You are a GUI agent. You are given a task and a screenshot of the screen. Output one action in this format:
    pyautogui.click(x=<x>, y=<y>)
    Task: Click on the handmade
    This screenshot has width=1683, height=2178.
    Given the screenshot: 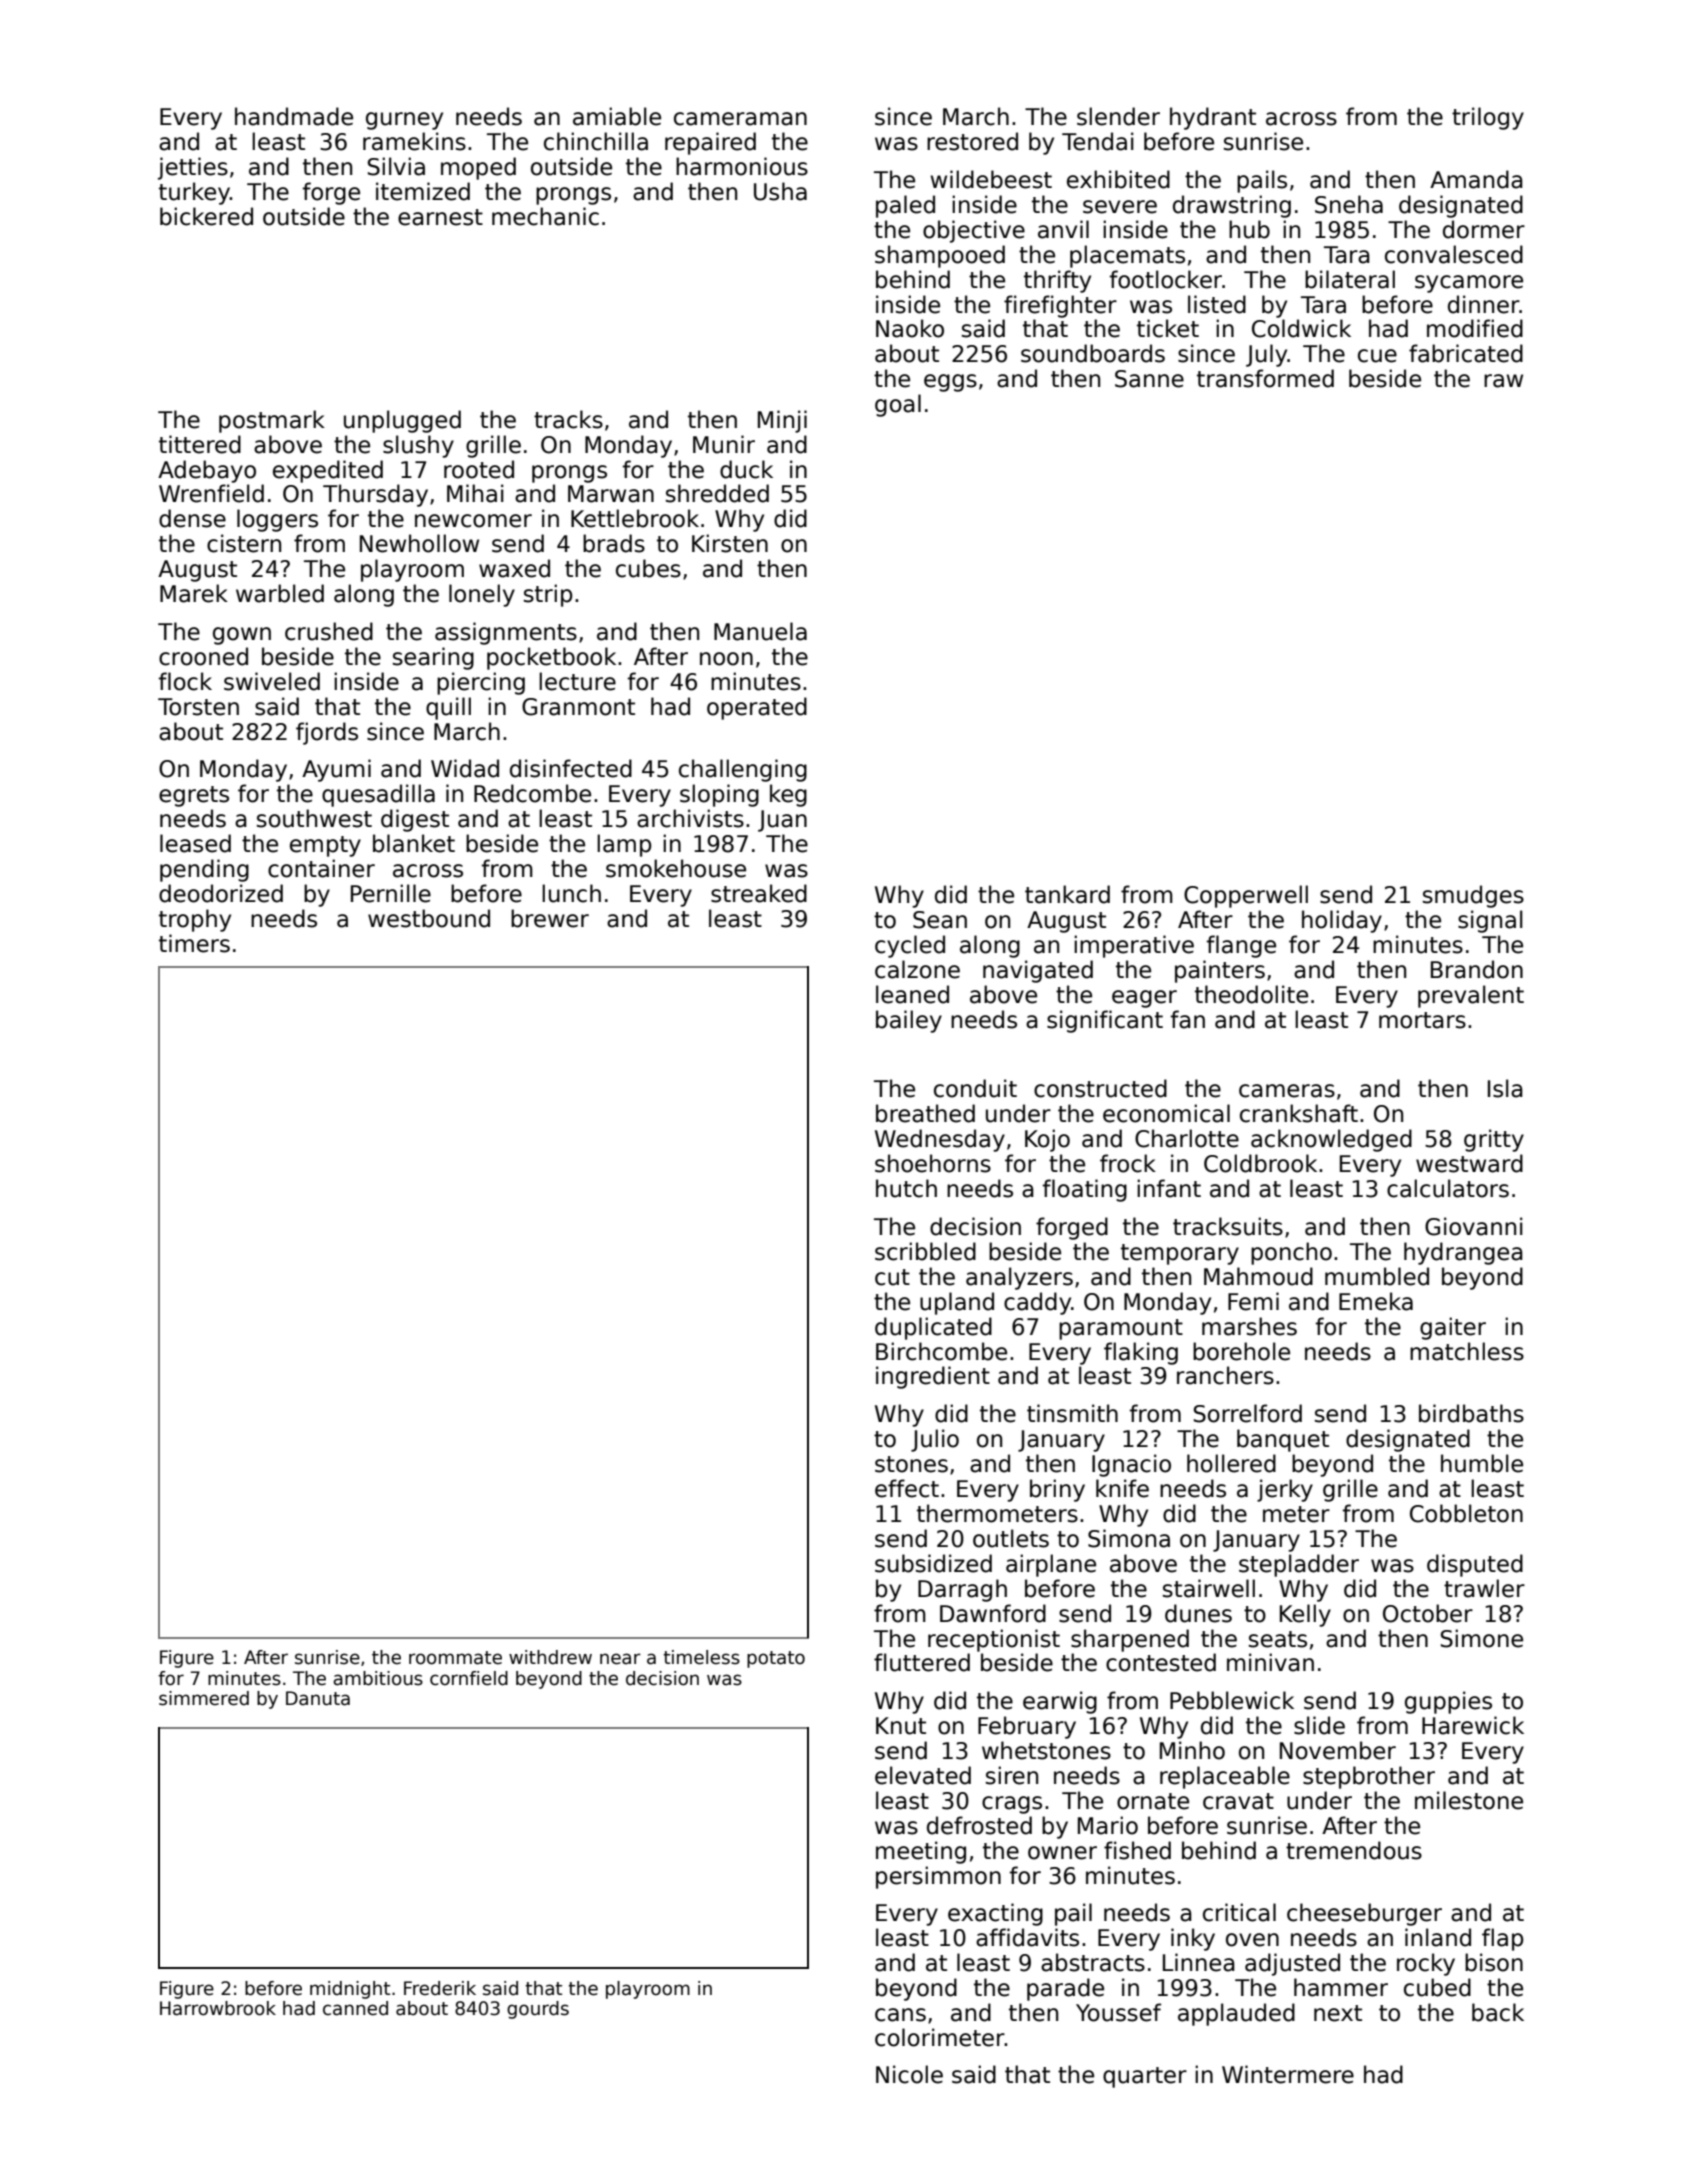 What is the action you would take?
    pyautogui.click(x=294, y=116)
